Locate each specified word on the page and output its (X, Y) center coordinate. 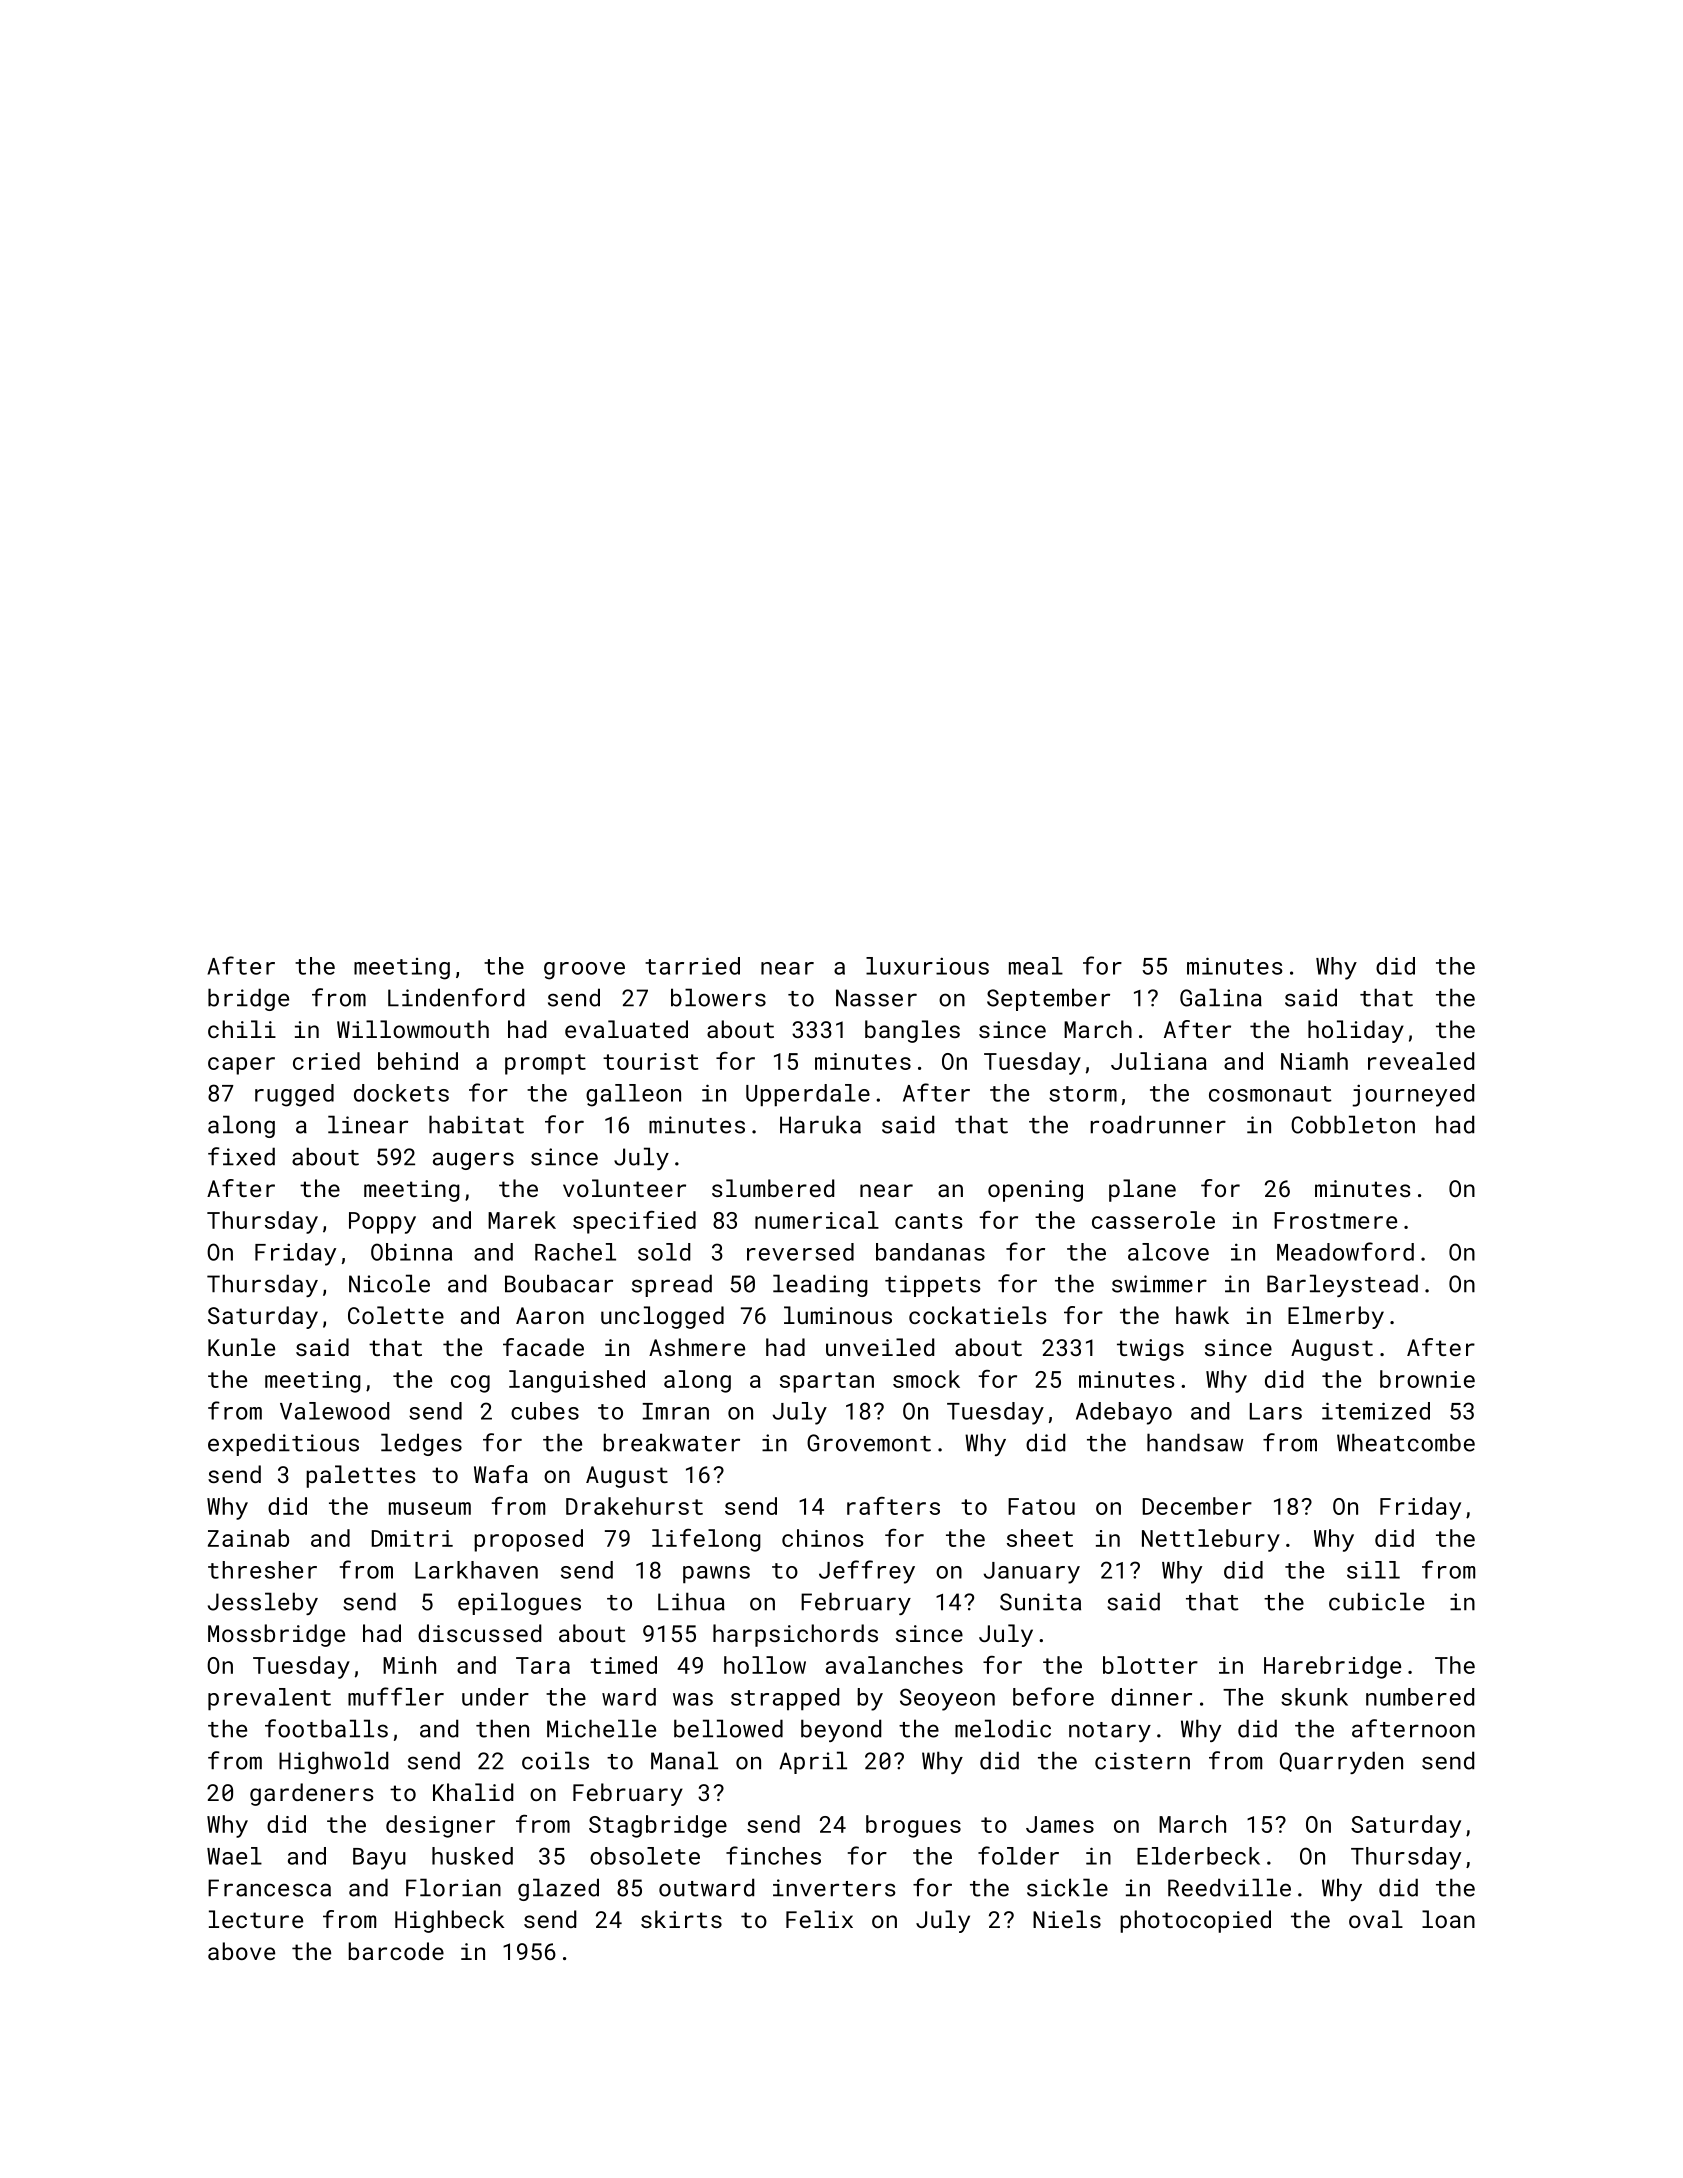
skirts (681, 1919)
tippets (933, 1286)
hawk (1202, 1315)
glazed (558, 1889)
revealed (1421, 1061)
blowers (718, 997)
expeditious (283, 1444)
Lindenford (456, 997)
